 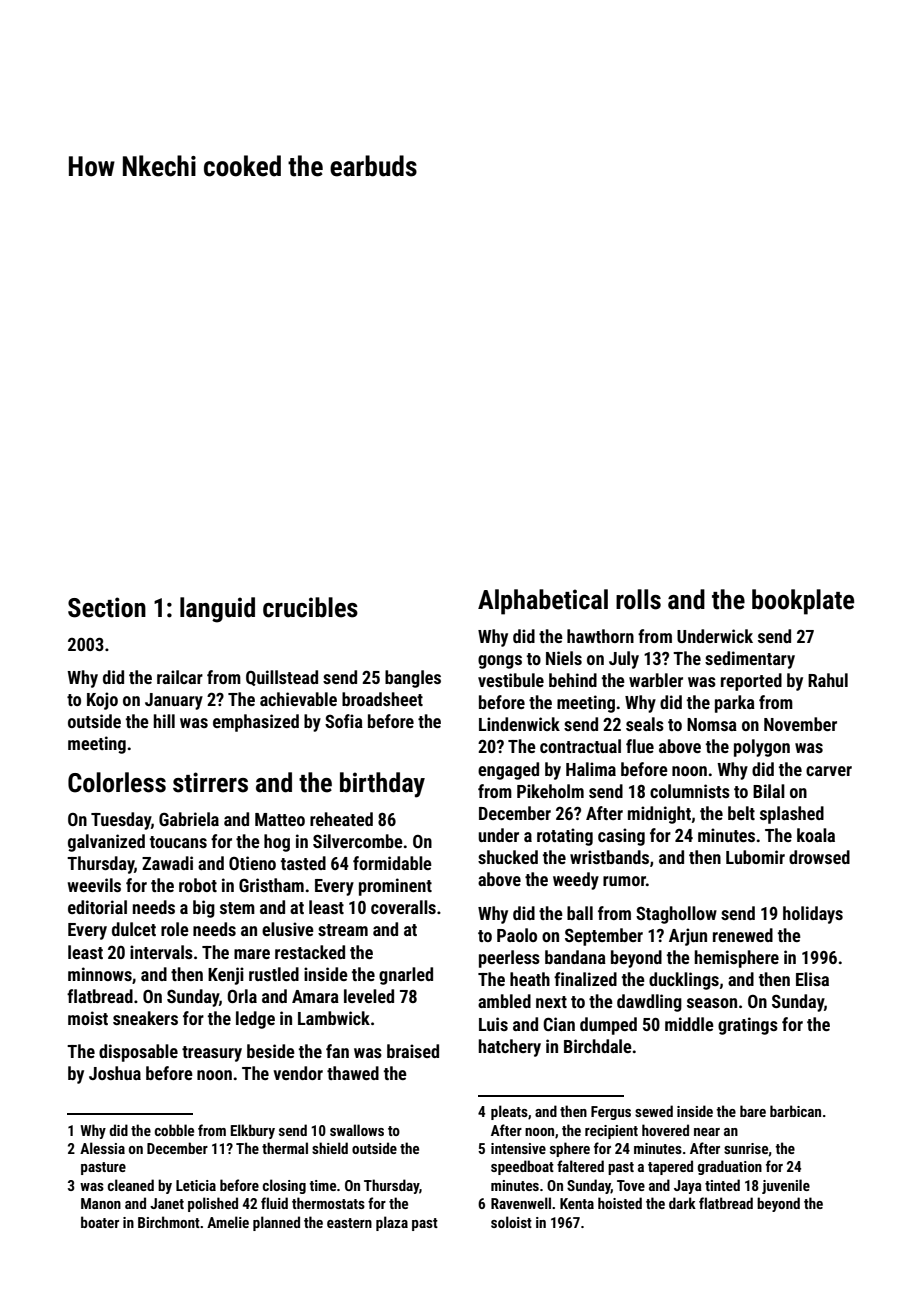 What do you see at coordinates (580, 746) in the screenshot?
I see `contractual` at bounding box center [580, 746].
